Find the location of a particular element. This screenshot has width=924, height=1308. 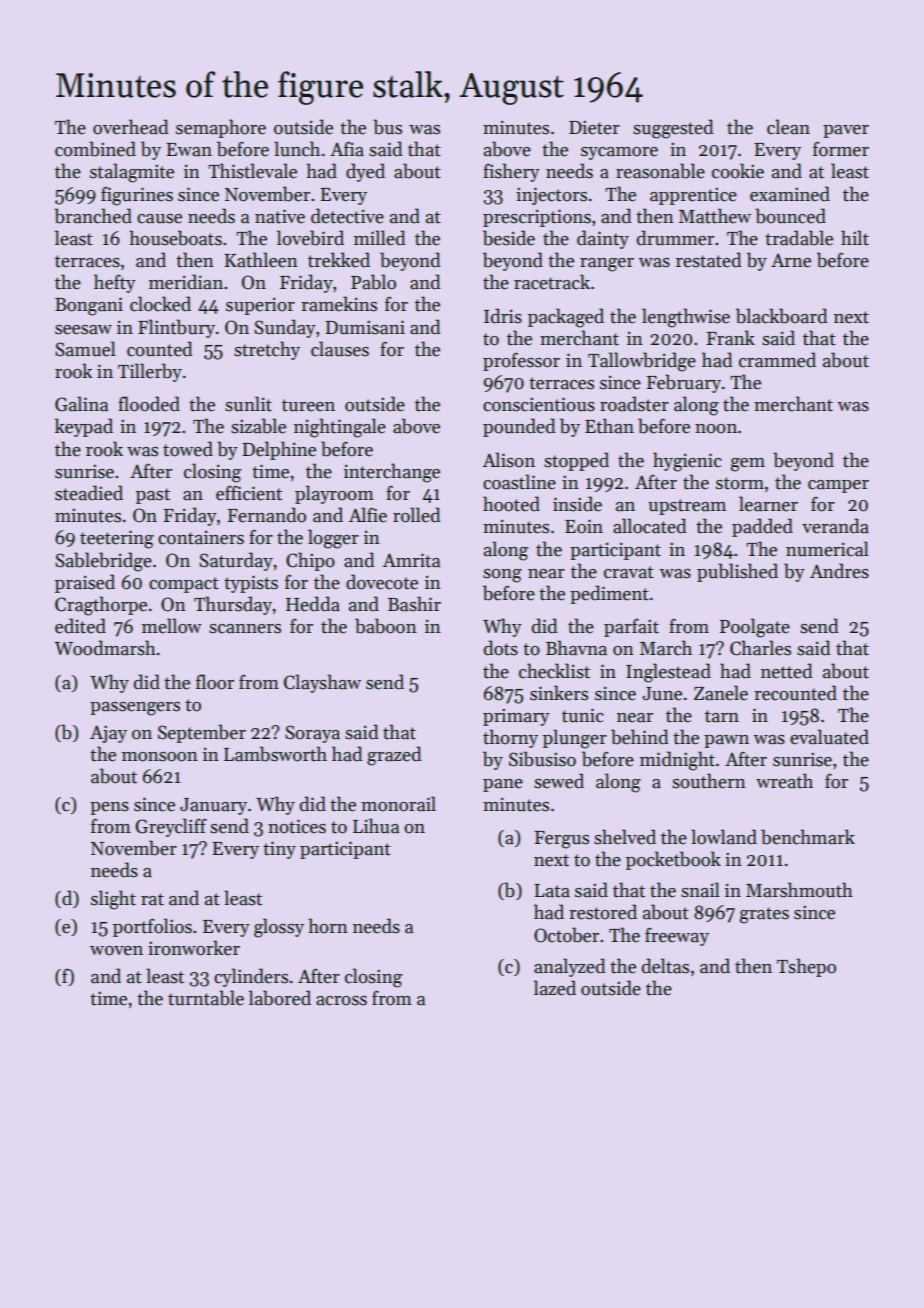

across is located at coordinates (341, 1001).
